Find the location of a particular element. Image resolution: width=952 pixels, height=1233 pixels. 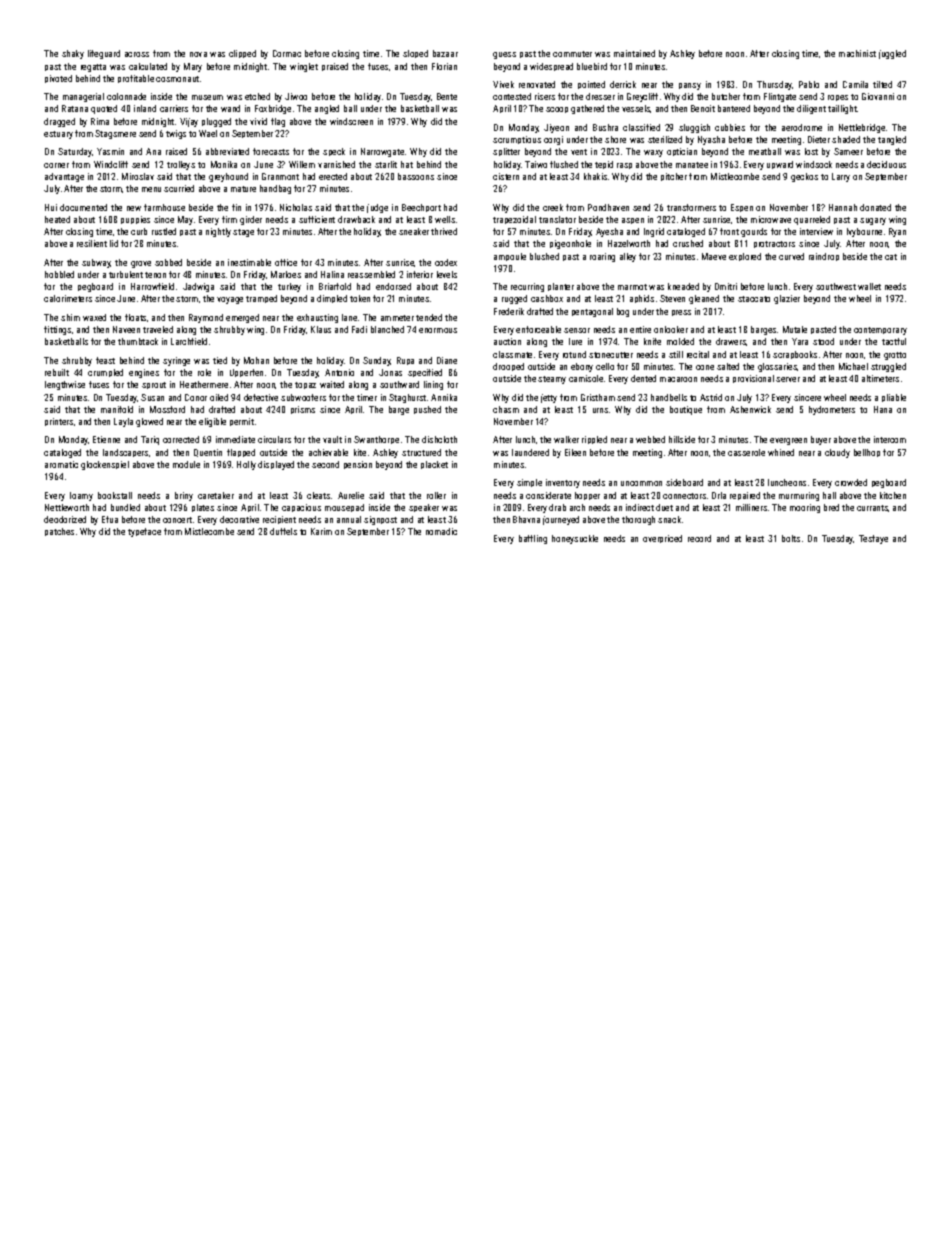

machinist is located at coordinates (857, 53).
